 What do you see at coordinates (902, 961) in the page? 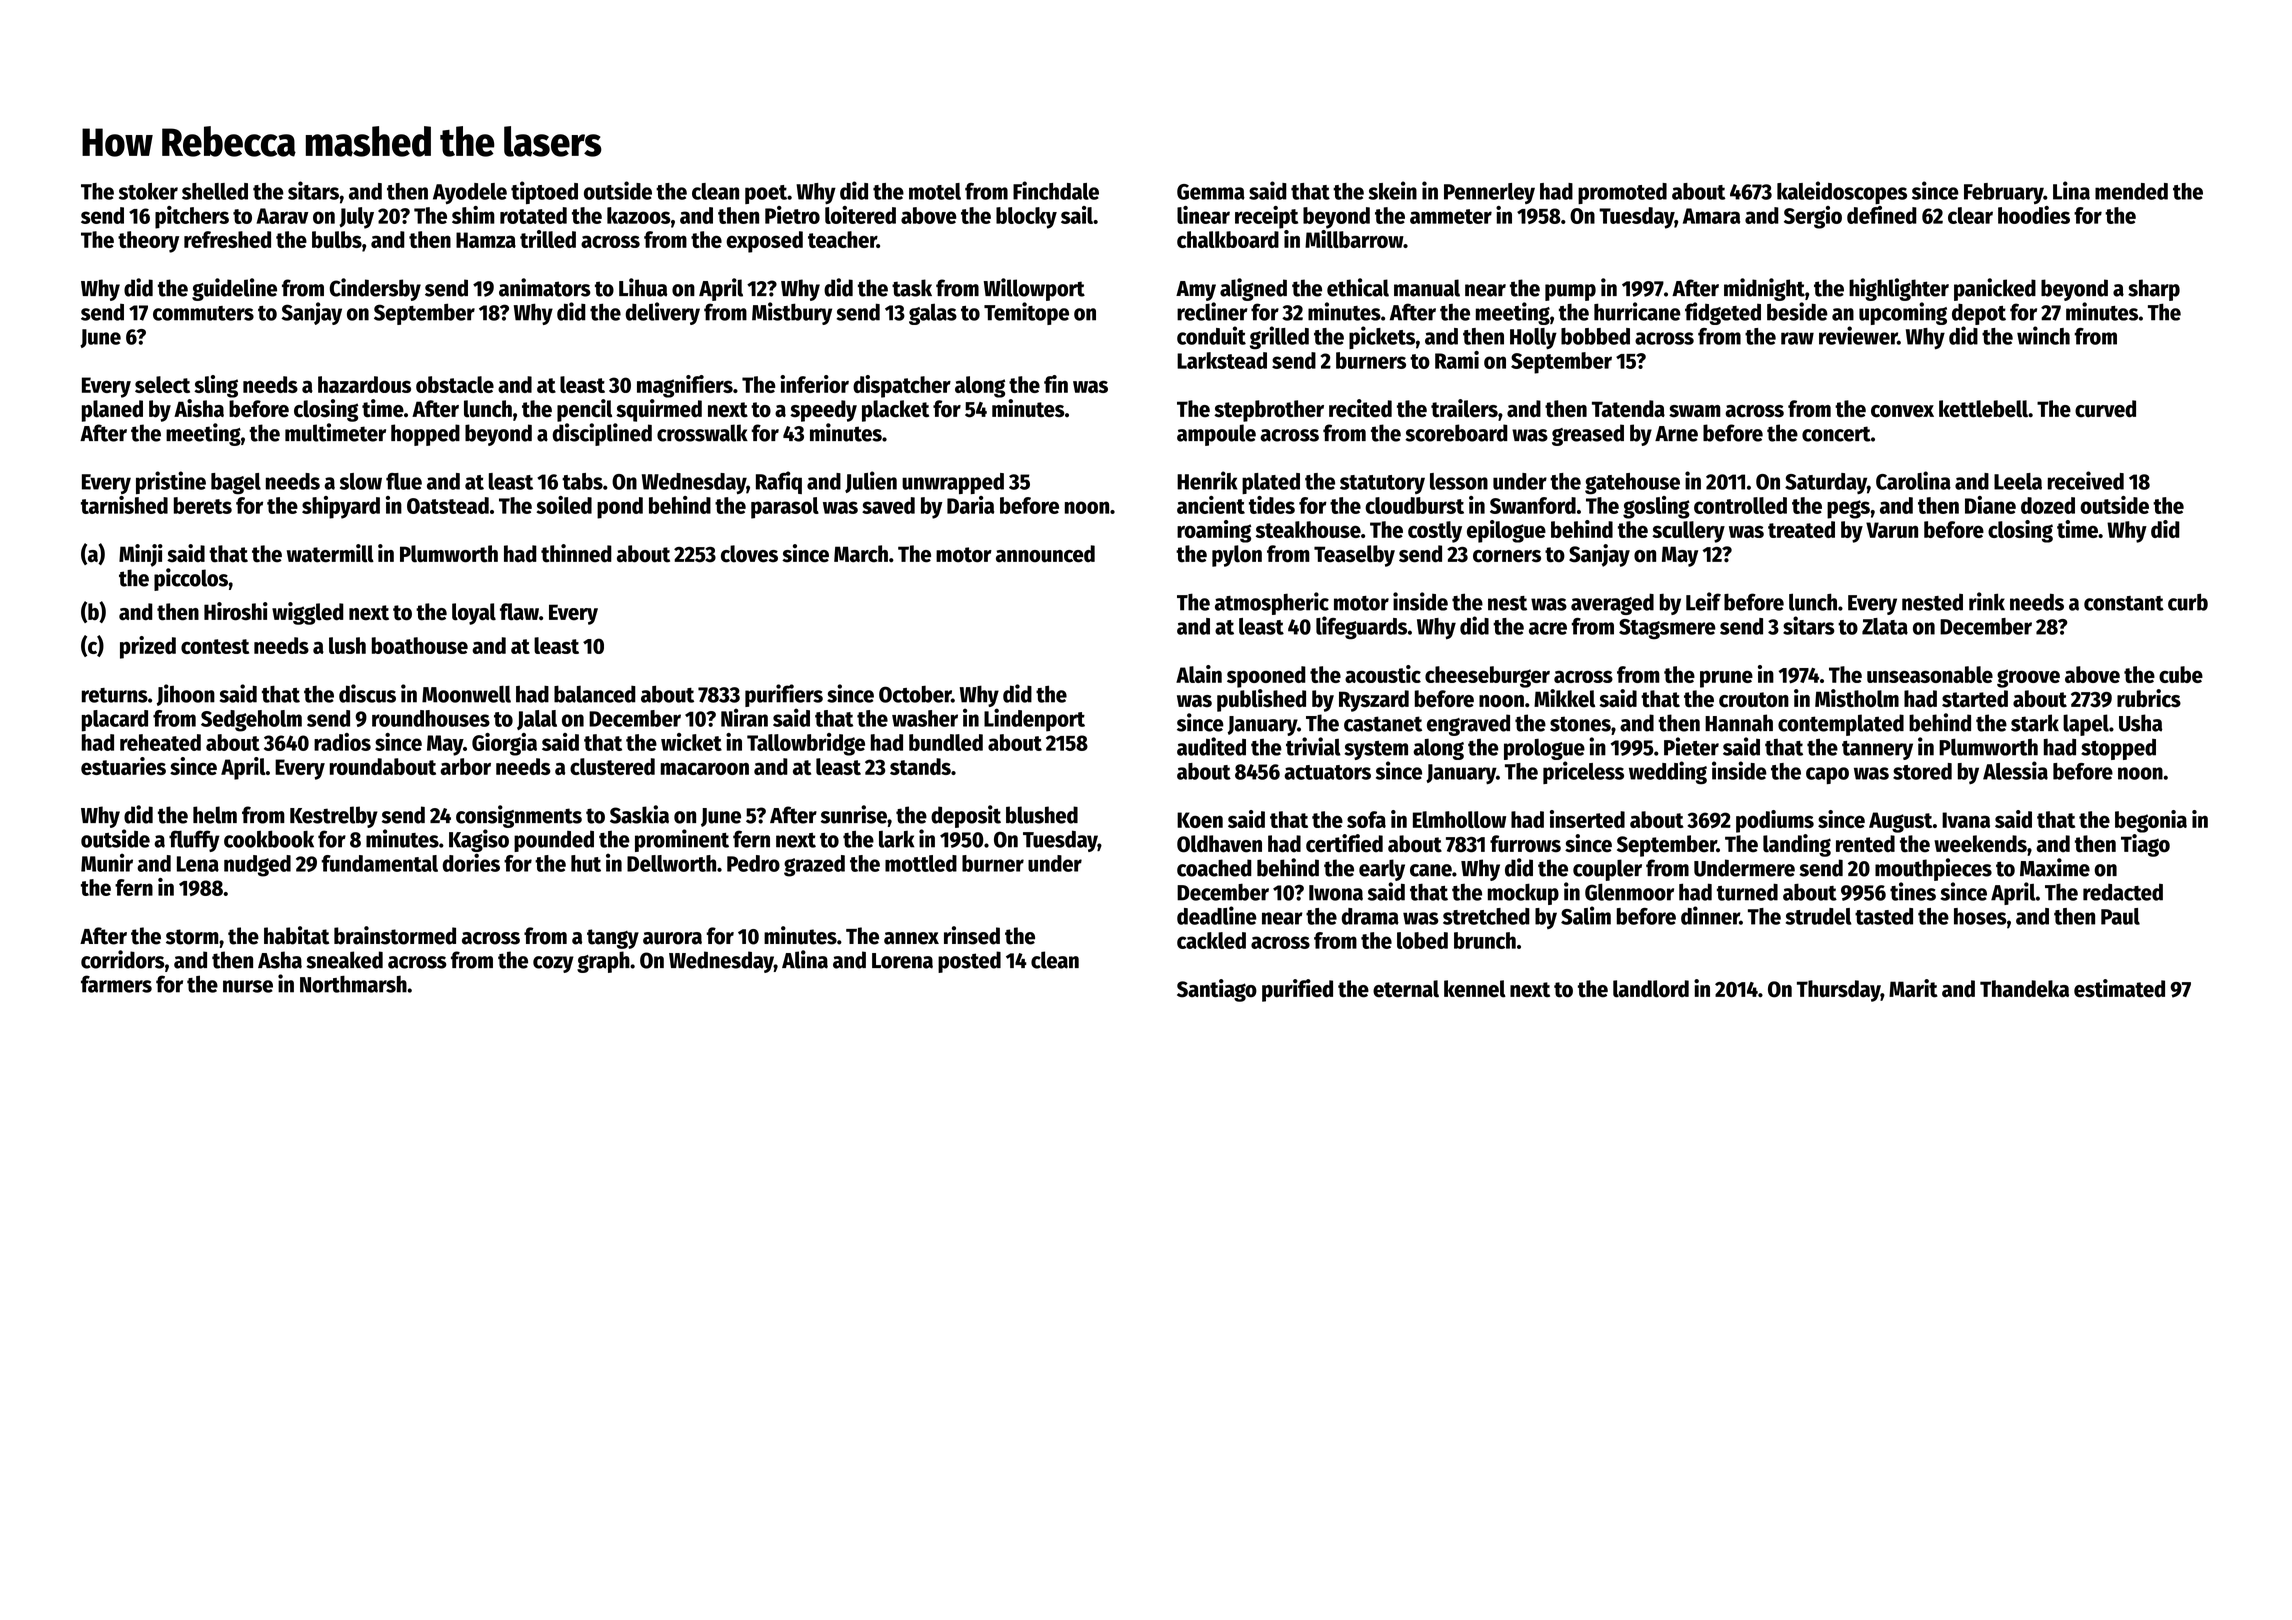
I see `Lorena` at bounding box center [902, 961].
